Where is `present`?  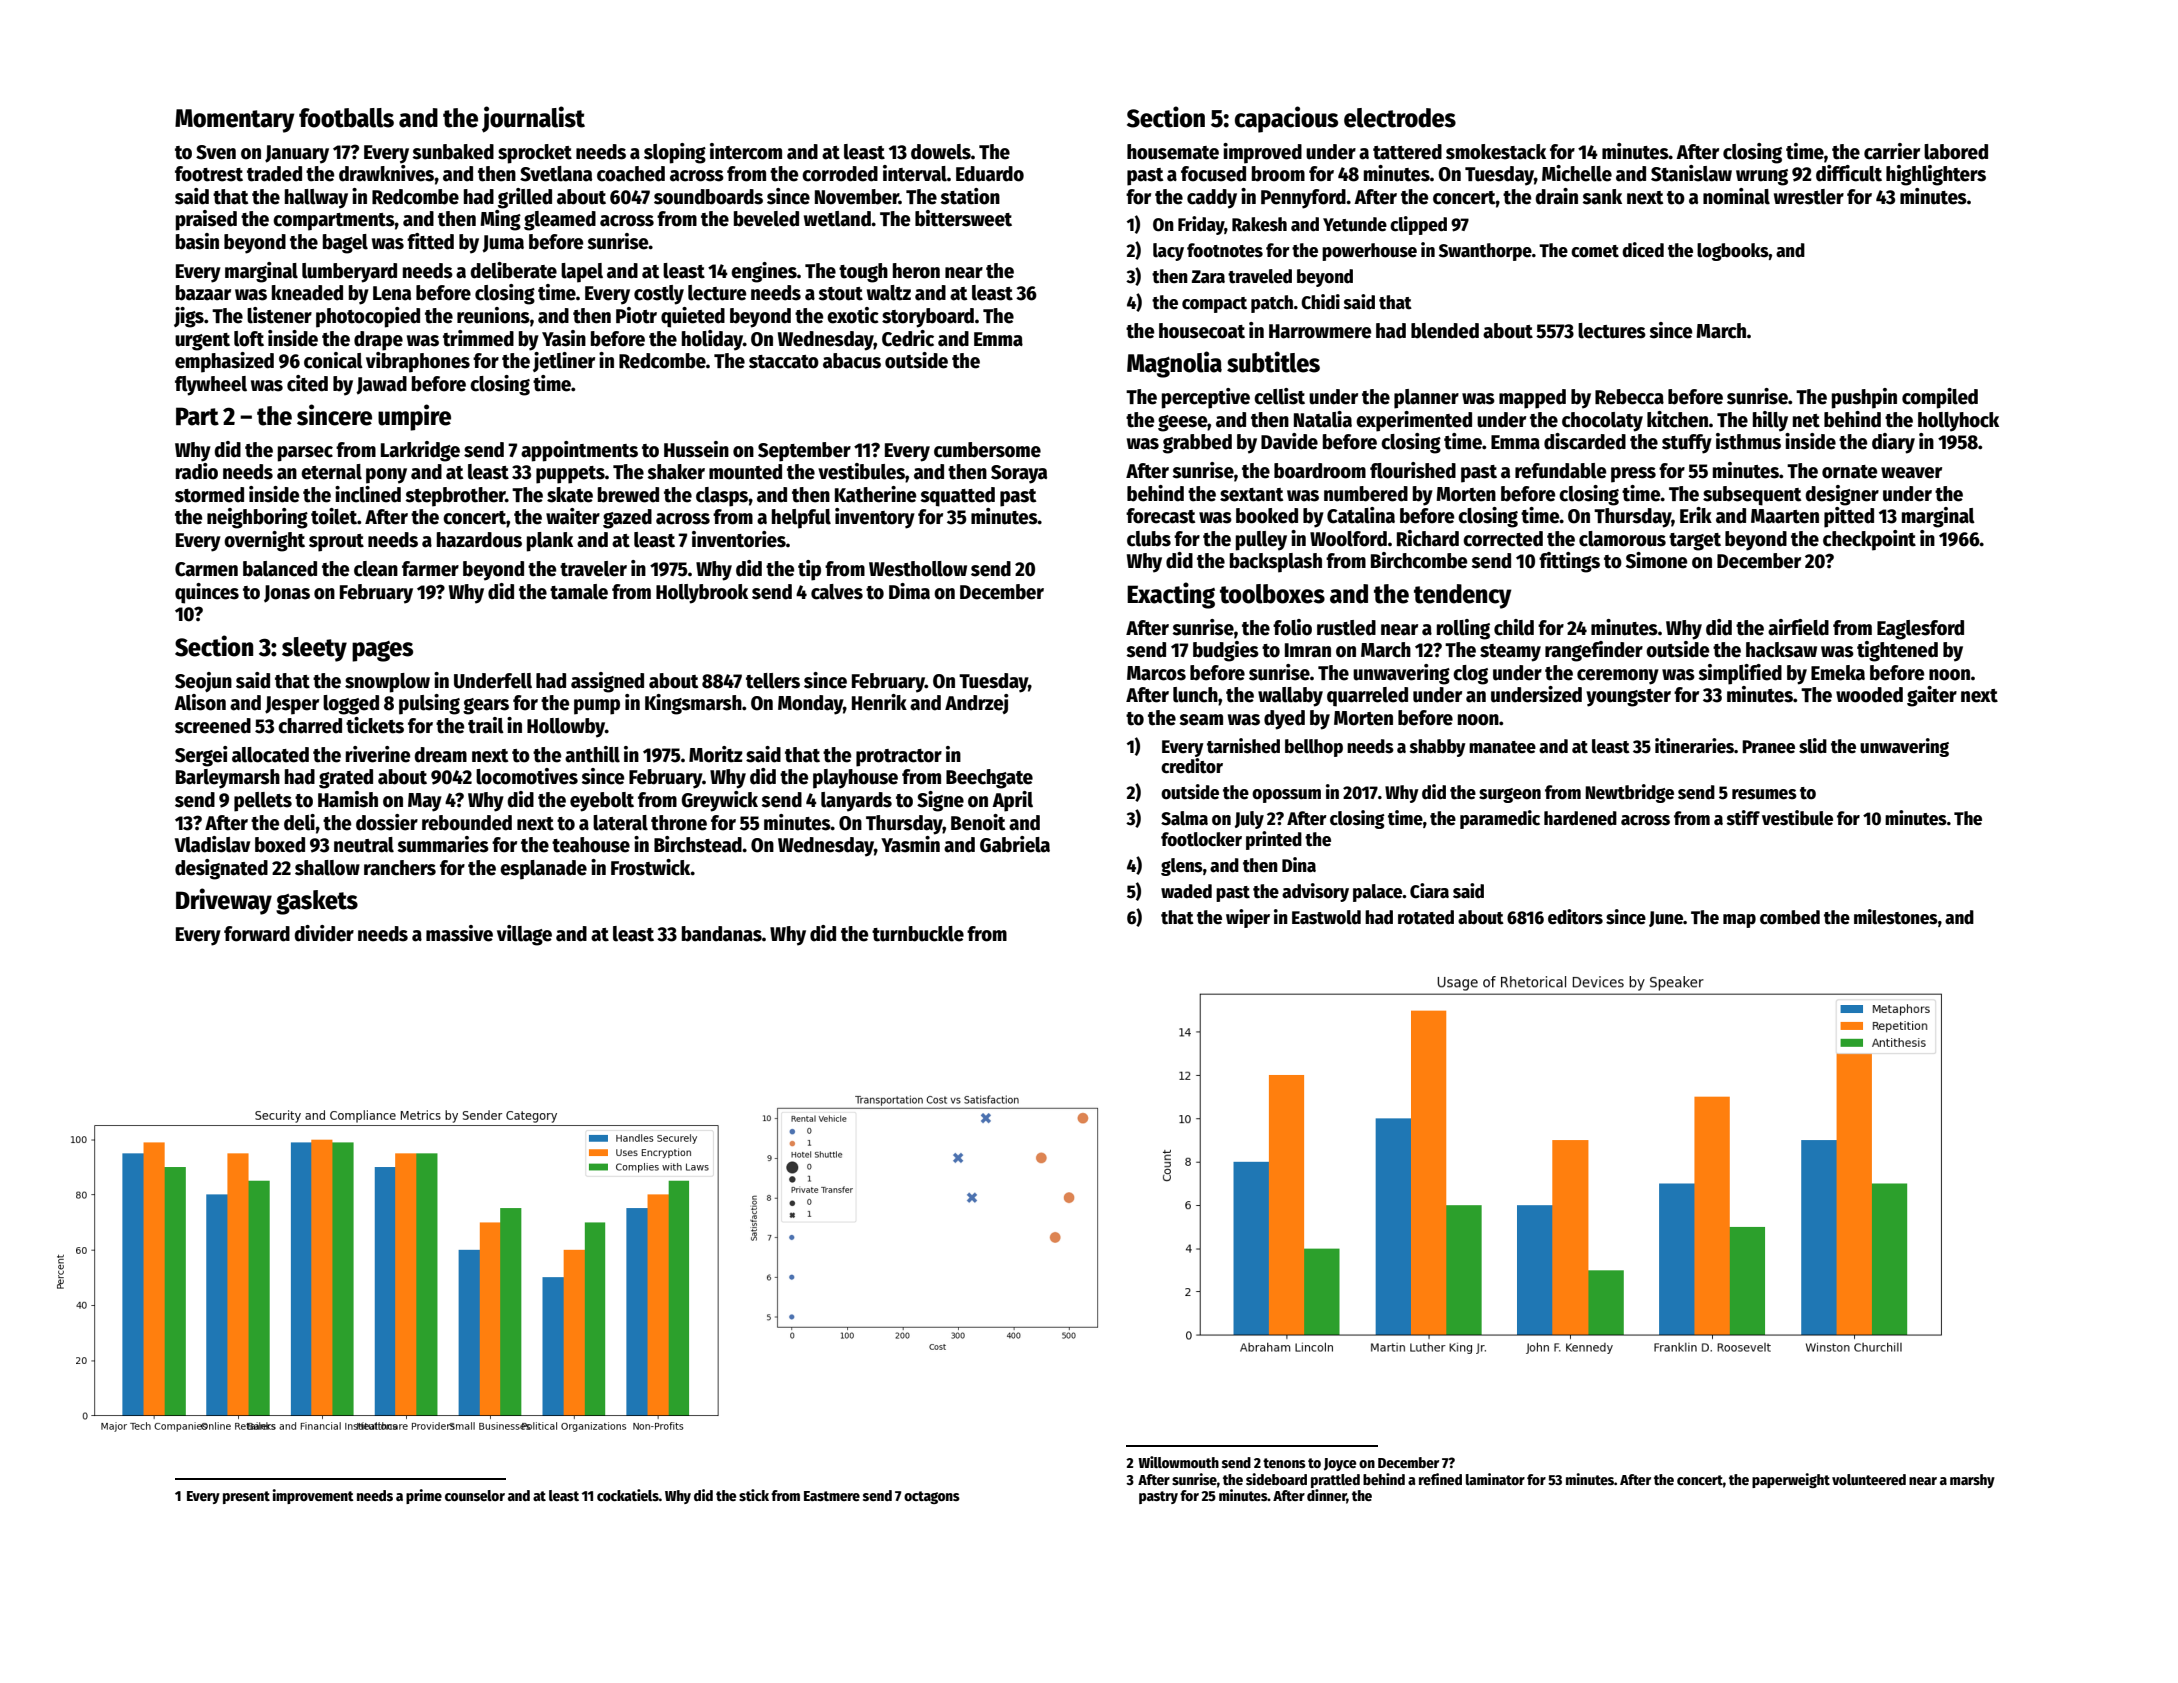 present is located at coordinates (246, 1497).
